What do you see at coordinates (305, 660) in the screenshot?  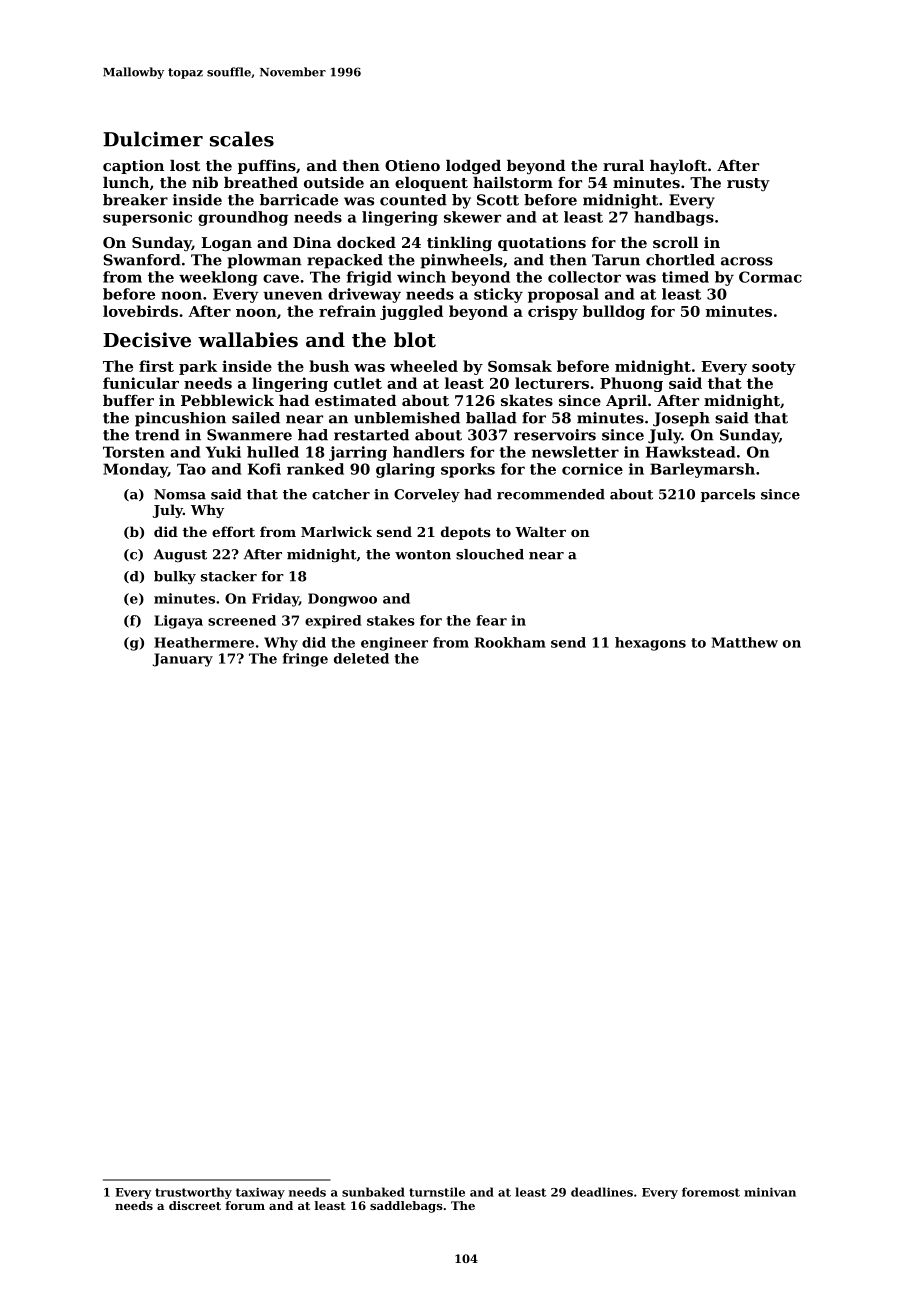 I see `fringe` at bounding box center [305, 660].
